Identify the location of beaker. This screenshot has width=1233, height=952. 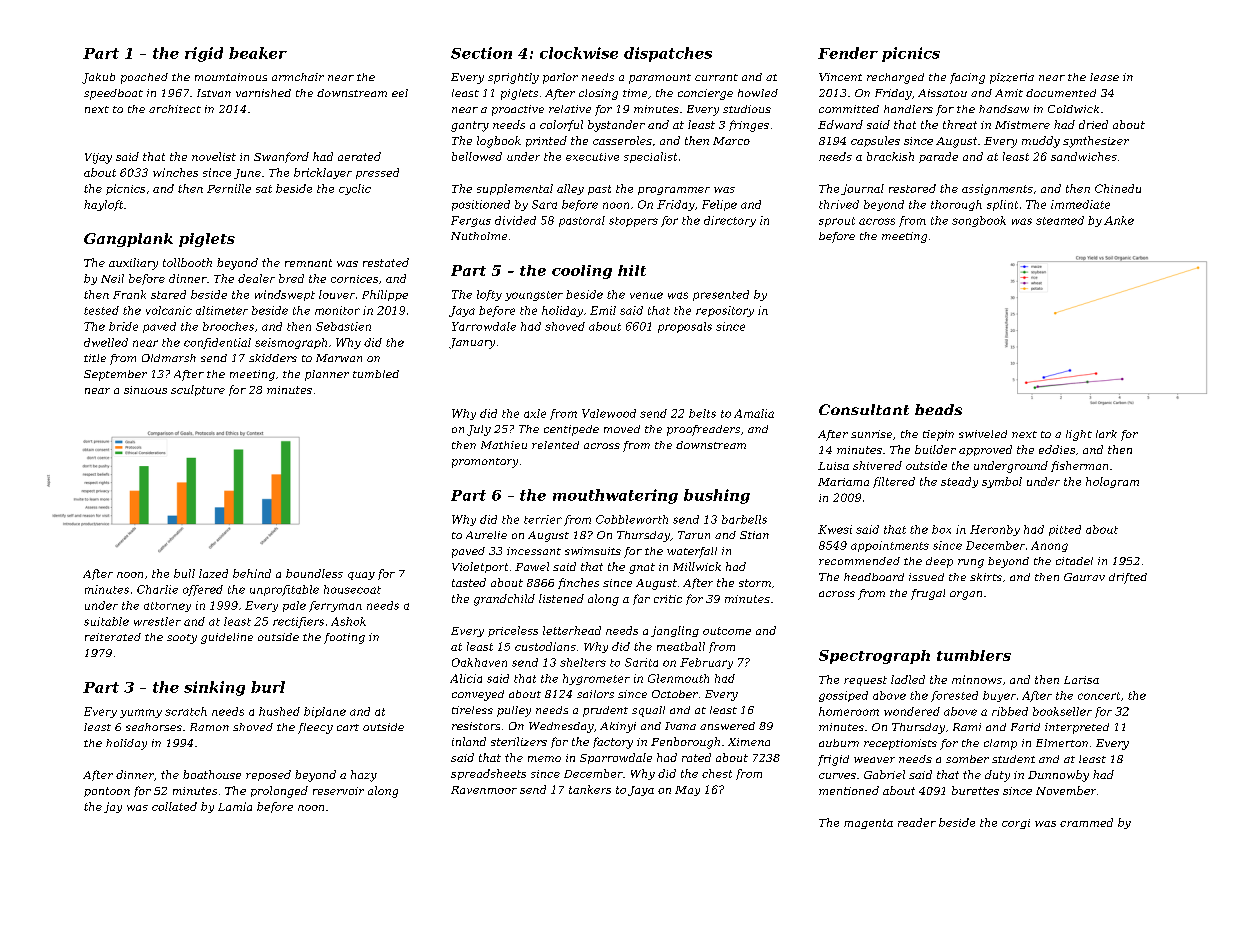
(258, 53).
